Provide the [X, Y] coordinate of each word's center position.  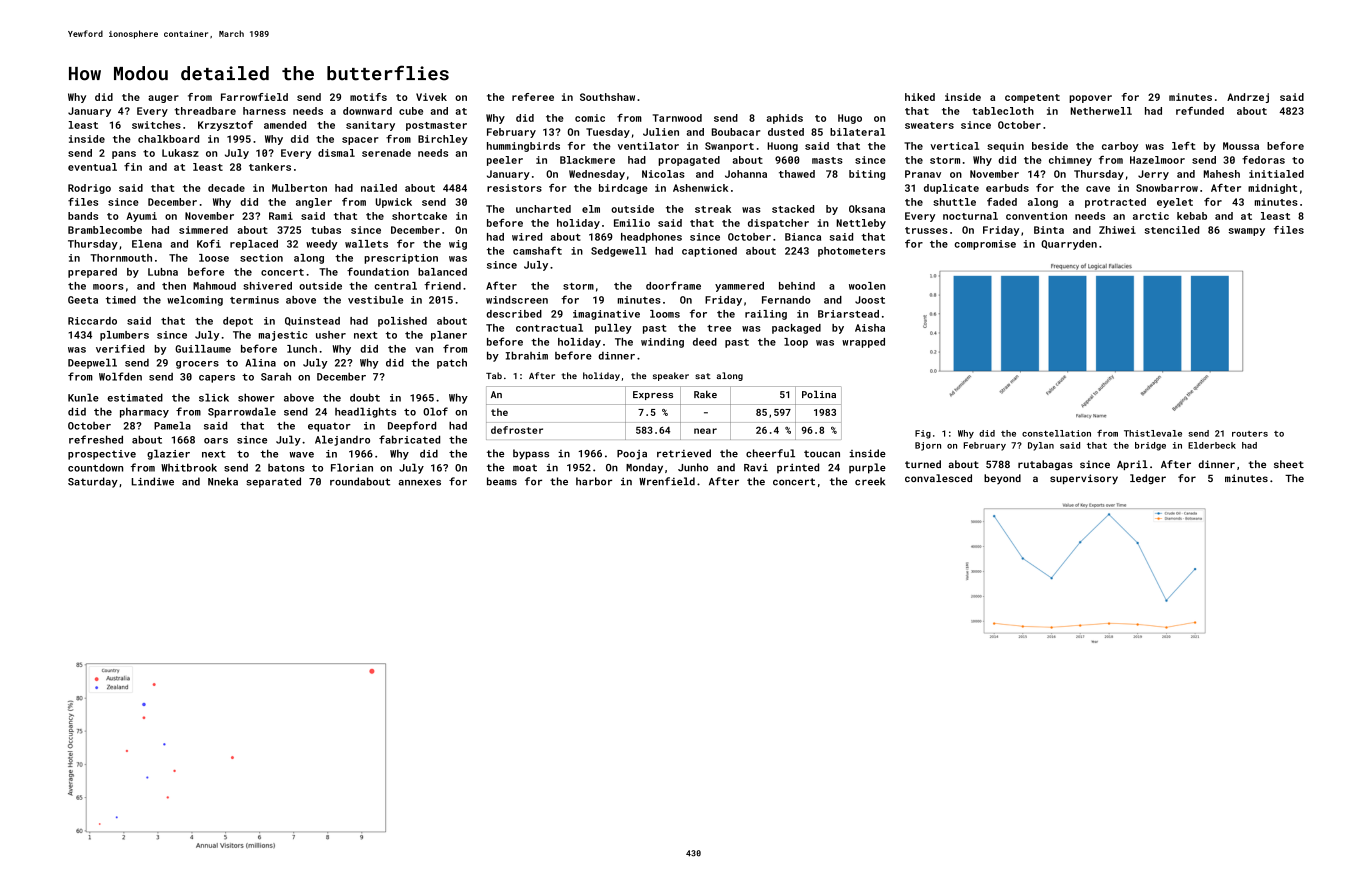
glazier [168, 454]
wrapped [863, 343]
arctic [1151, 216]
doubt [365, 397]
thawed [797, 174]
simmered [203, 230]
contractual [549, 328]
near [705, 431]
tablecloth [1003, 111]
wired [527, 237]
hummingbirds [523, 147]
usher [331, 335]
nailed [379, 188]
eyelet [1175, 203]
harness [264, 111]
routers [1250, 434]
